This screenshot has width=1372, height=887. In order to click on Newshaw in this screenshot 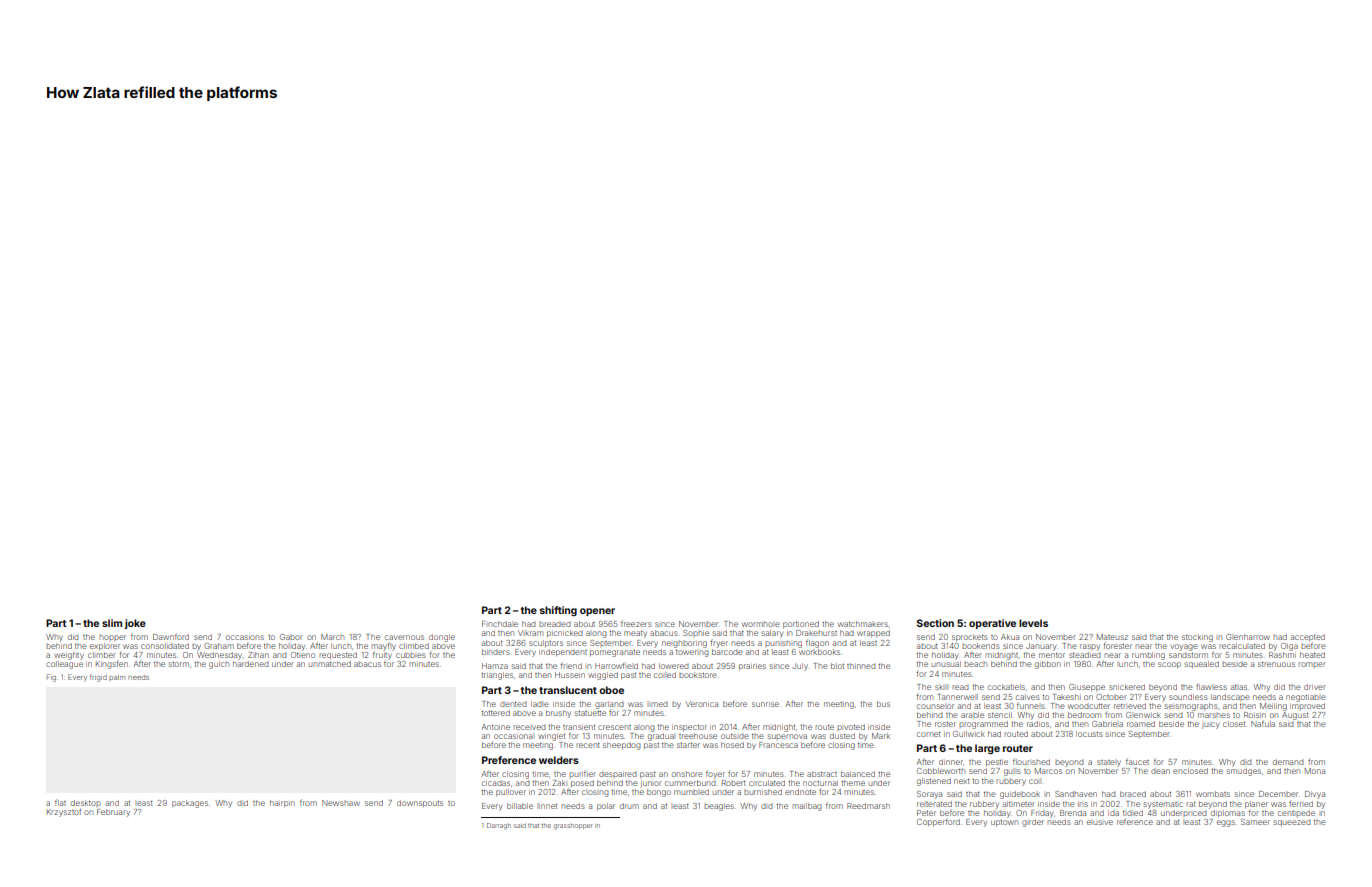, I will do `click(341, 803)`.
